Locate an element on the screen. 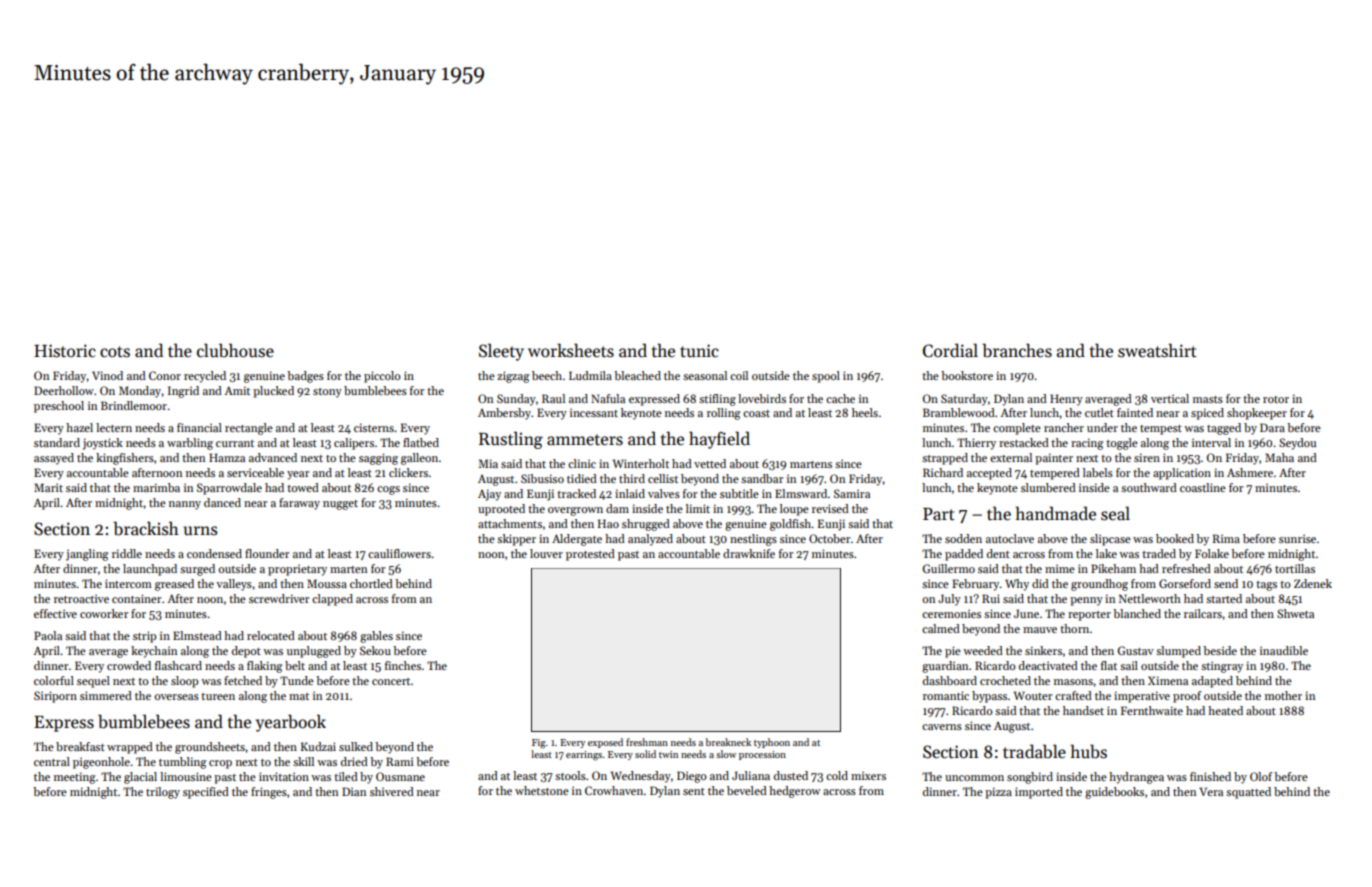  sweatshirt is located at coordinates (1157, 350).
